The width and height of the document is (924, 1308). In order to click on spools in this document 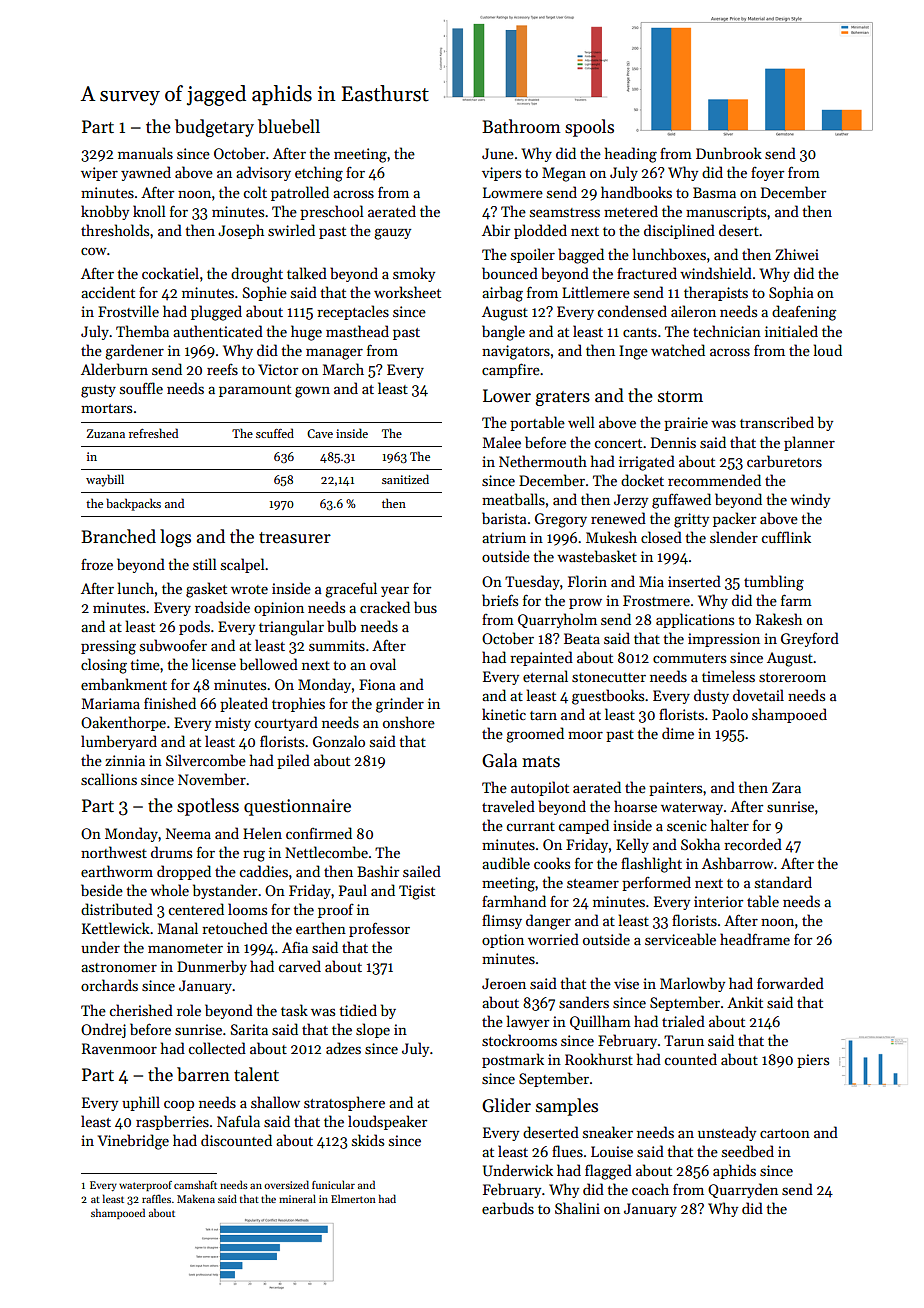, I will do `click(589, 128)`.
